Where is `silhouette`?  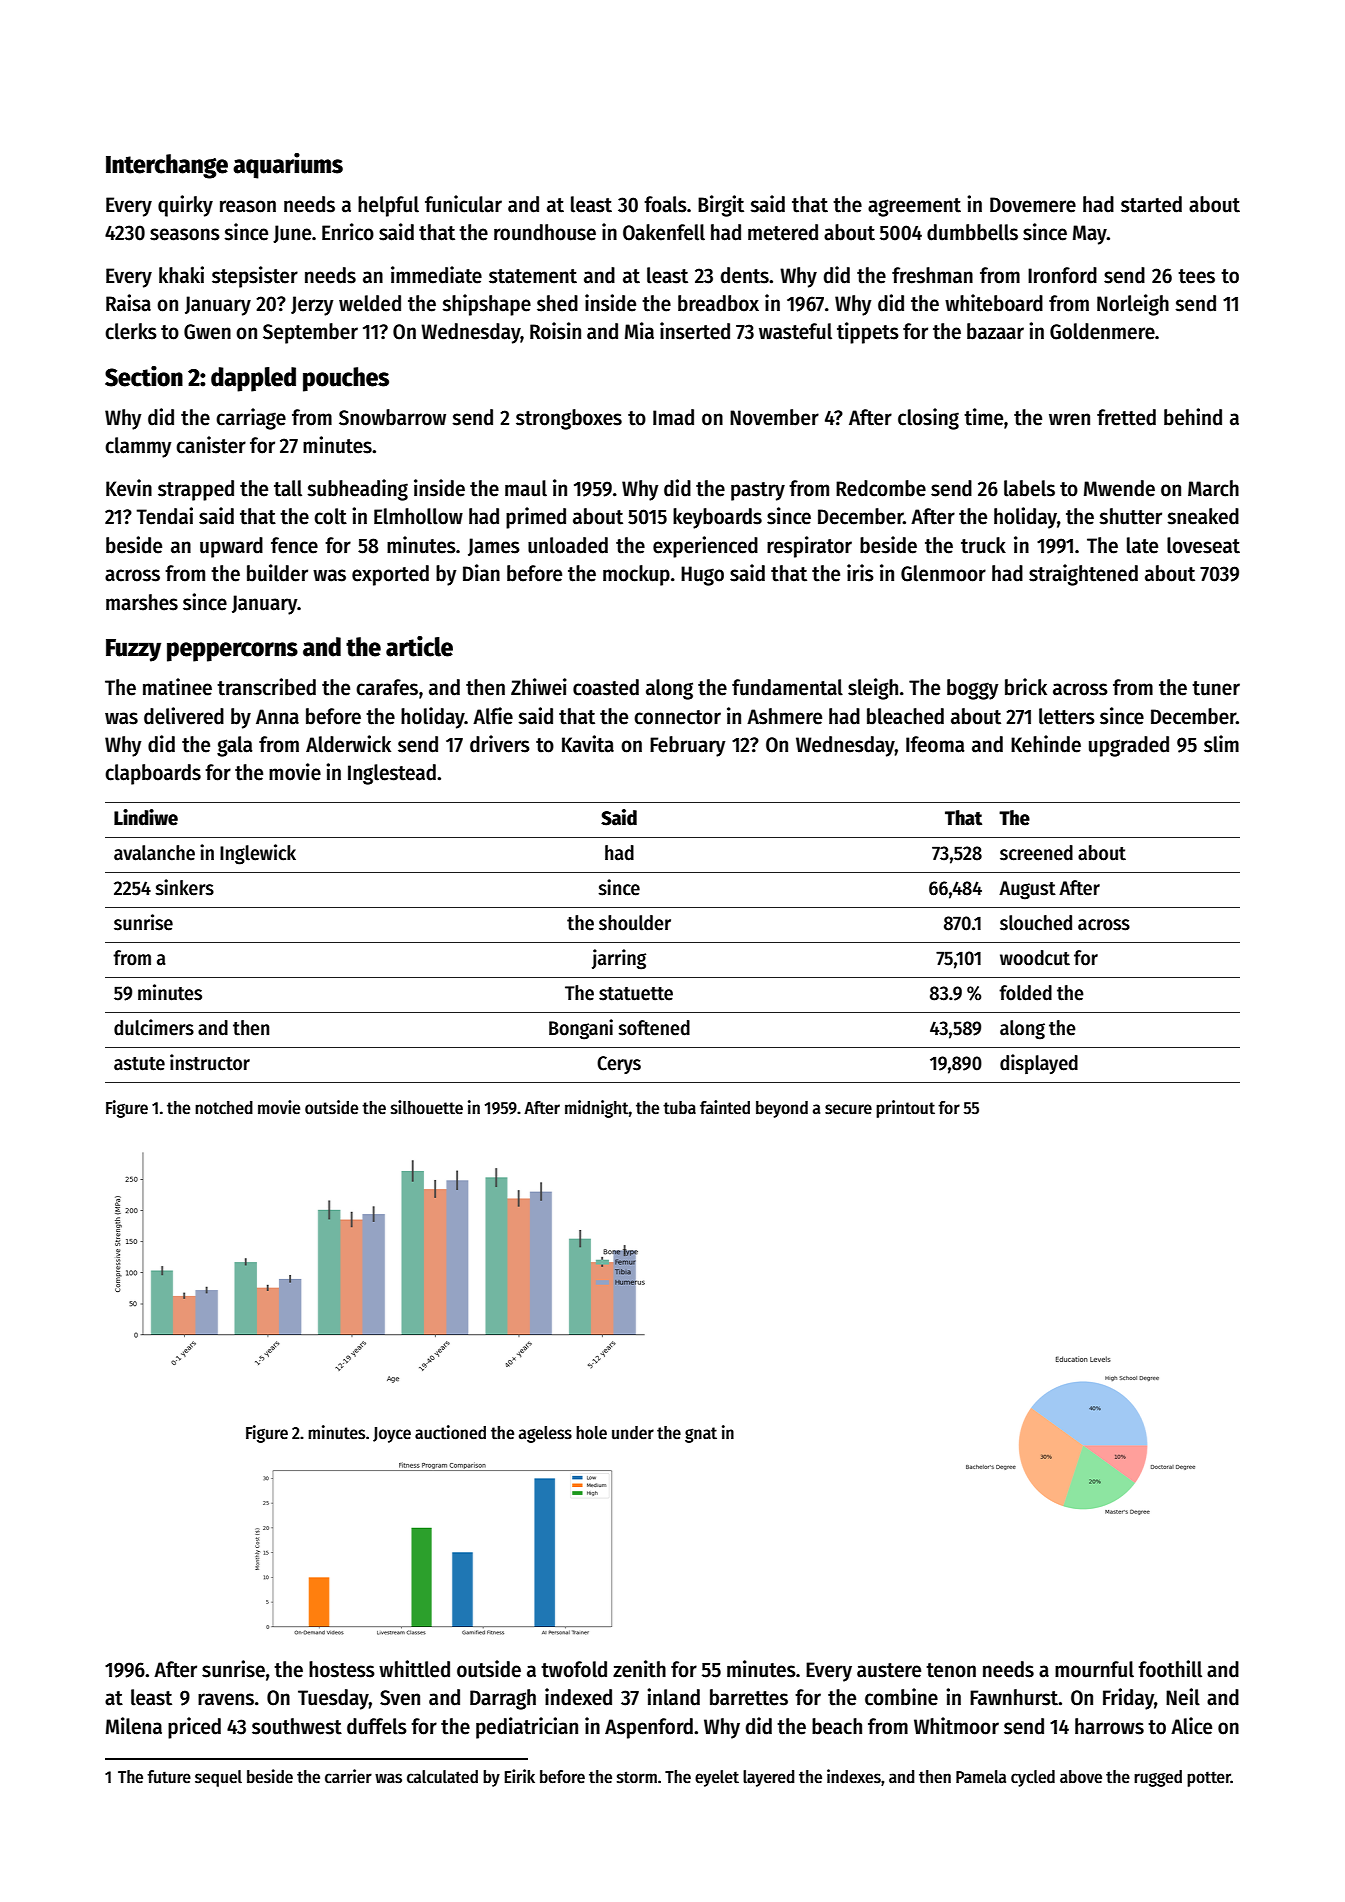
silhouette is located at coordinates (427, 1107).
